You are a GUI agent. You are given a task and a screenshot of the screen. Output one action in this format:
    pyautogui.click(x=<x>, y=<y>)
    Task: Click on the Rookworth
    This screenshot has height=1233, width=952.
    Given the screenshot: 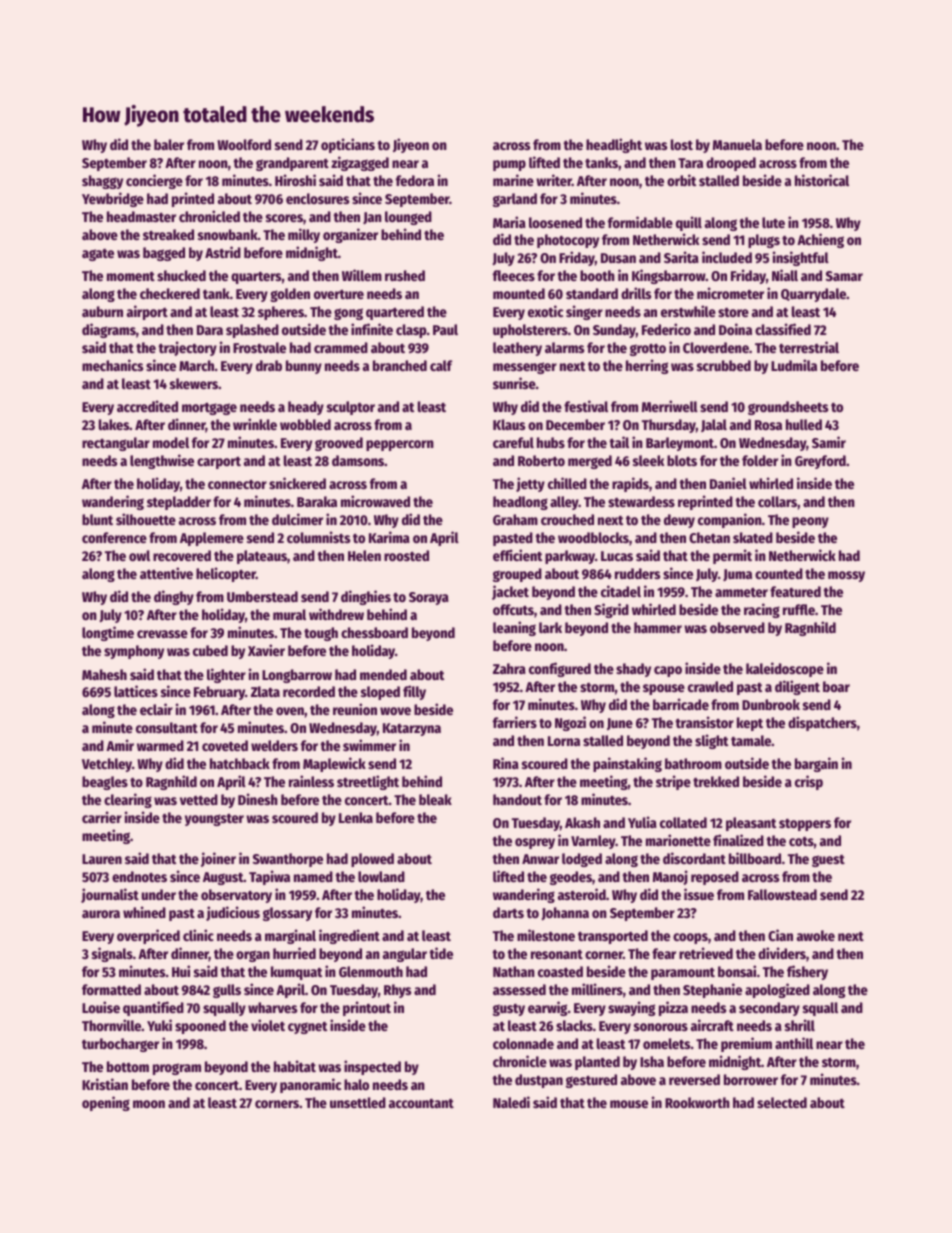 What is the action you would take?
    pyautogui.click(x=697, y=1102)
